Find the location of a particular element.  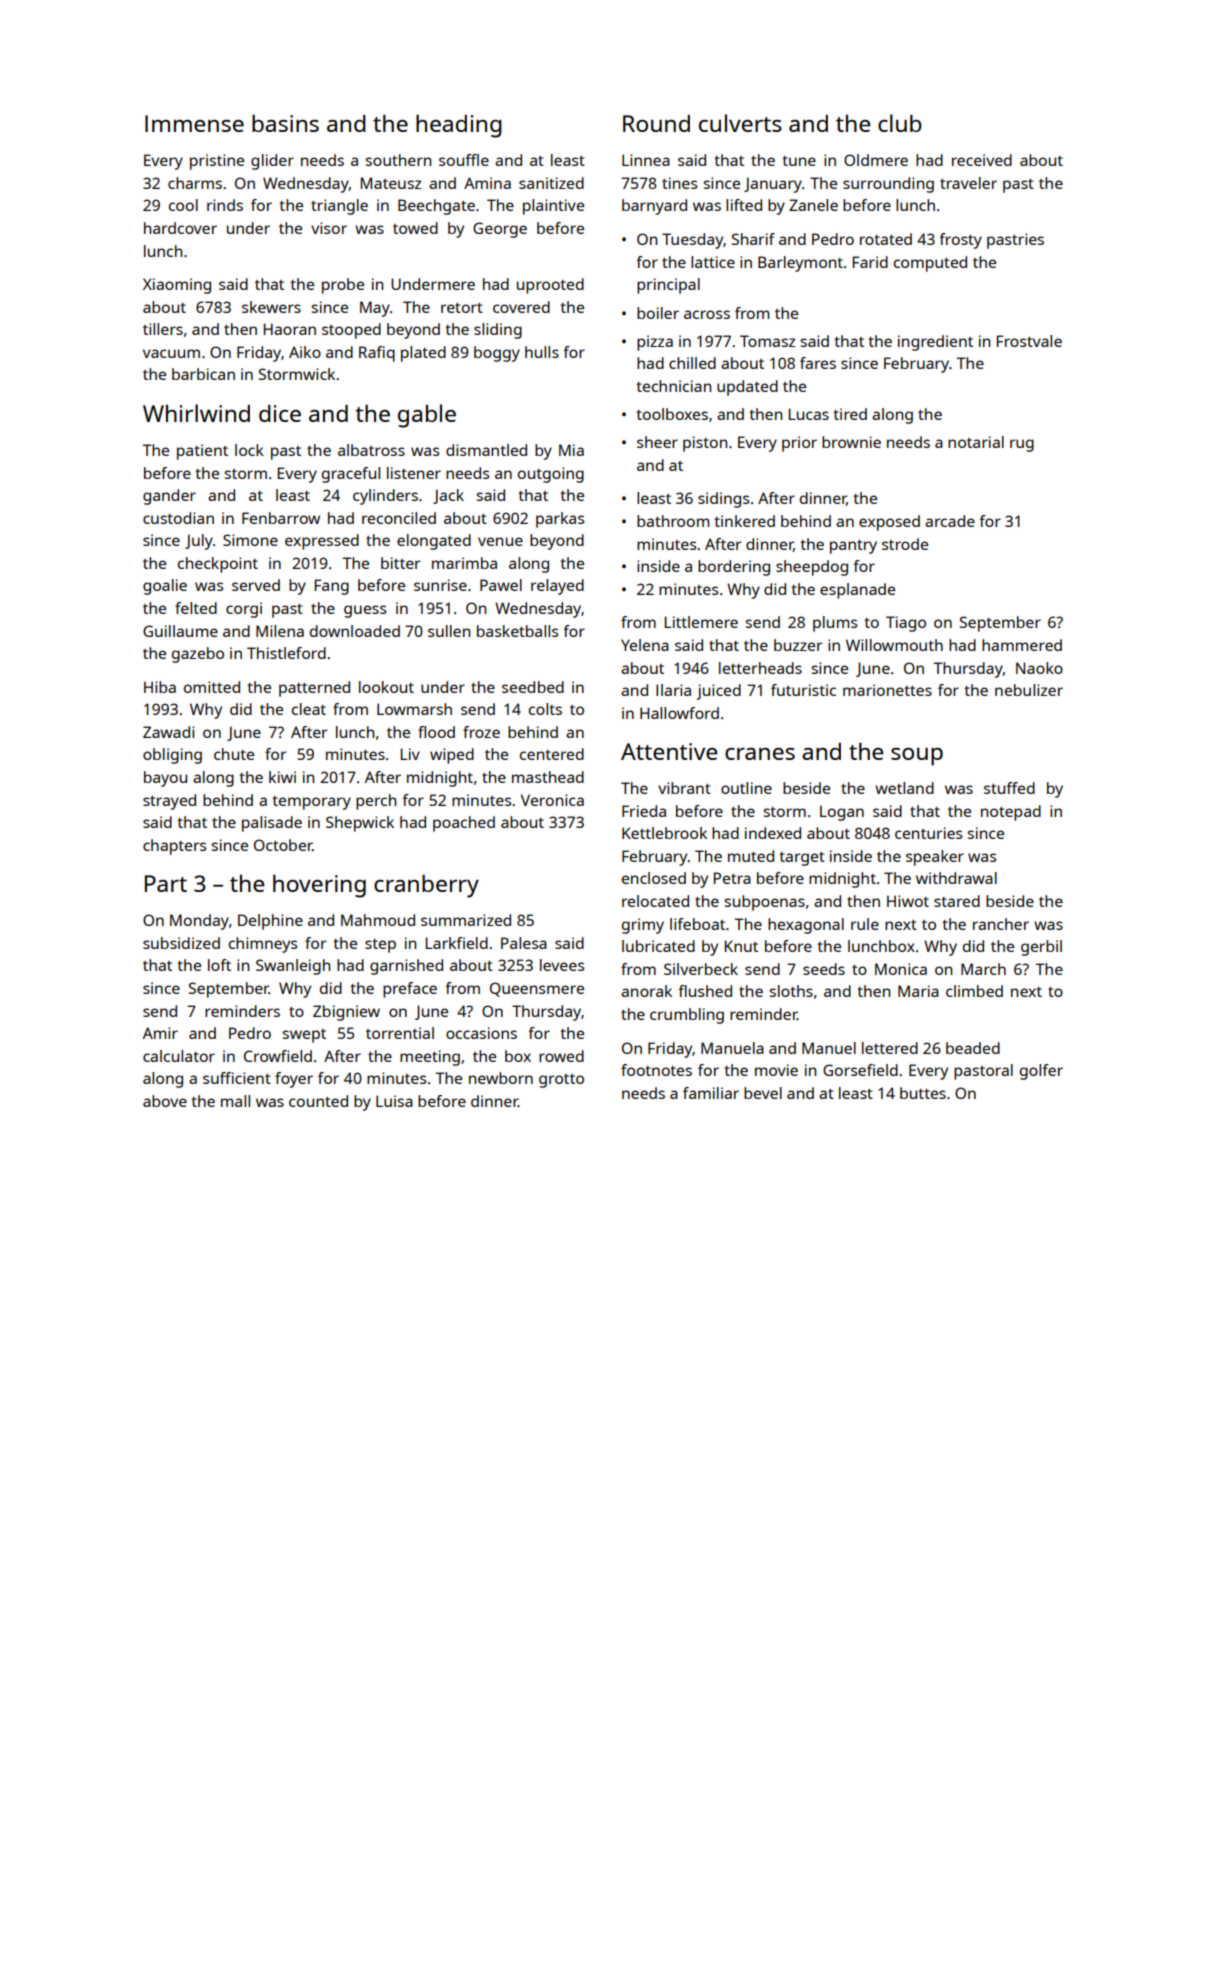

rowed is located at coordinates (561, 1056).
